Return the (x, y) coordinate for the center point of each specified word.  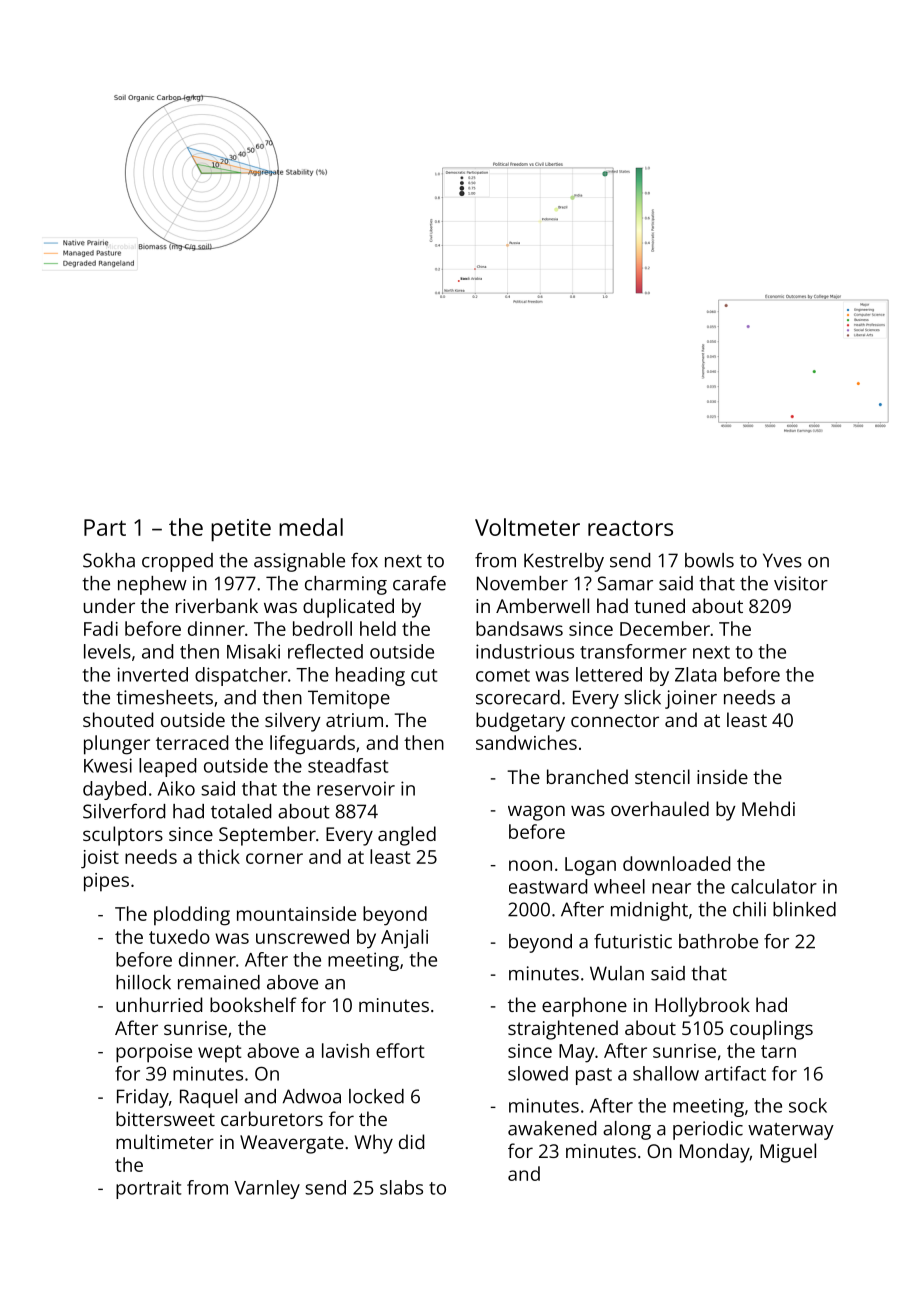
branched (587, 776)
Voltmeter (527, 527)
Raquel (208, 1098)
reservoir (356, 788)
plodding (192, 916)
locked (376, 1096)
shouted (118, 719)
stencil (662, 776)
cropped (177, 562)
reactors (630, 528)
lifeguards (312, 745)
